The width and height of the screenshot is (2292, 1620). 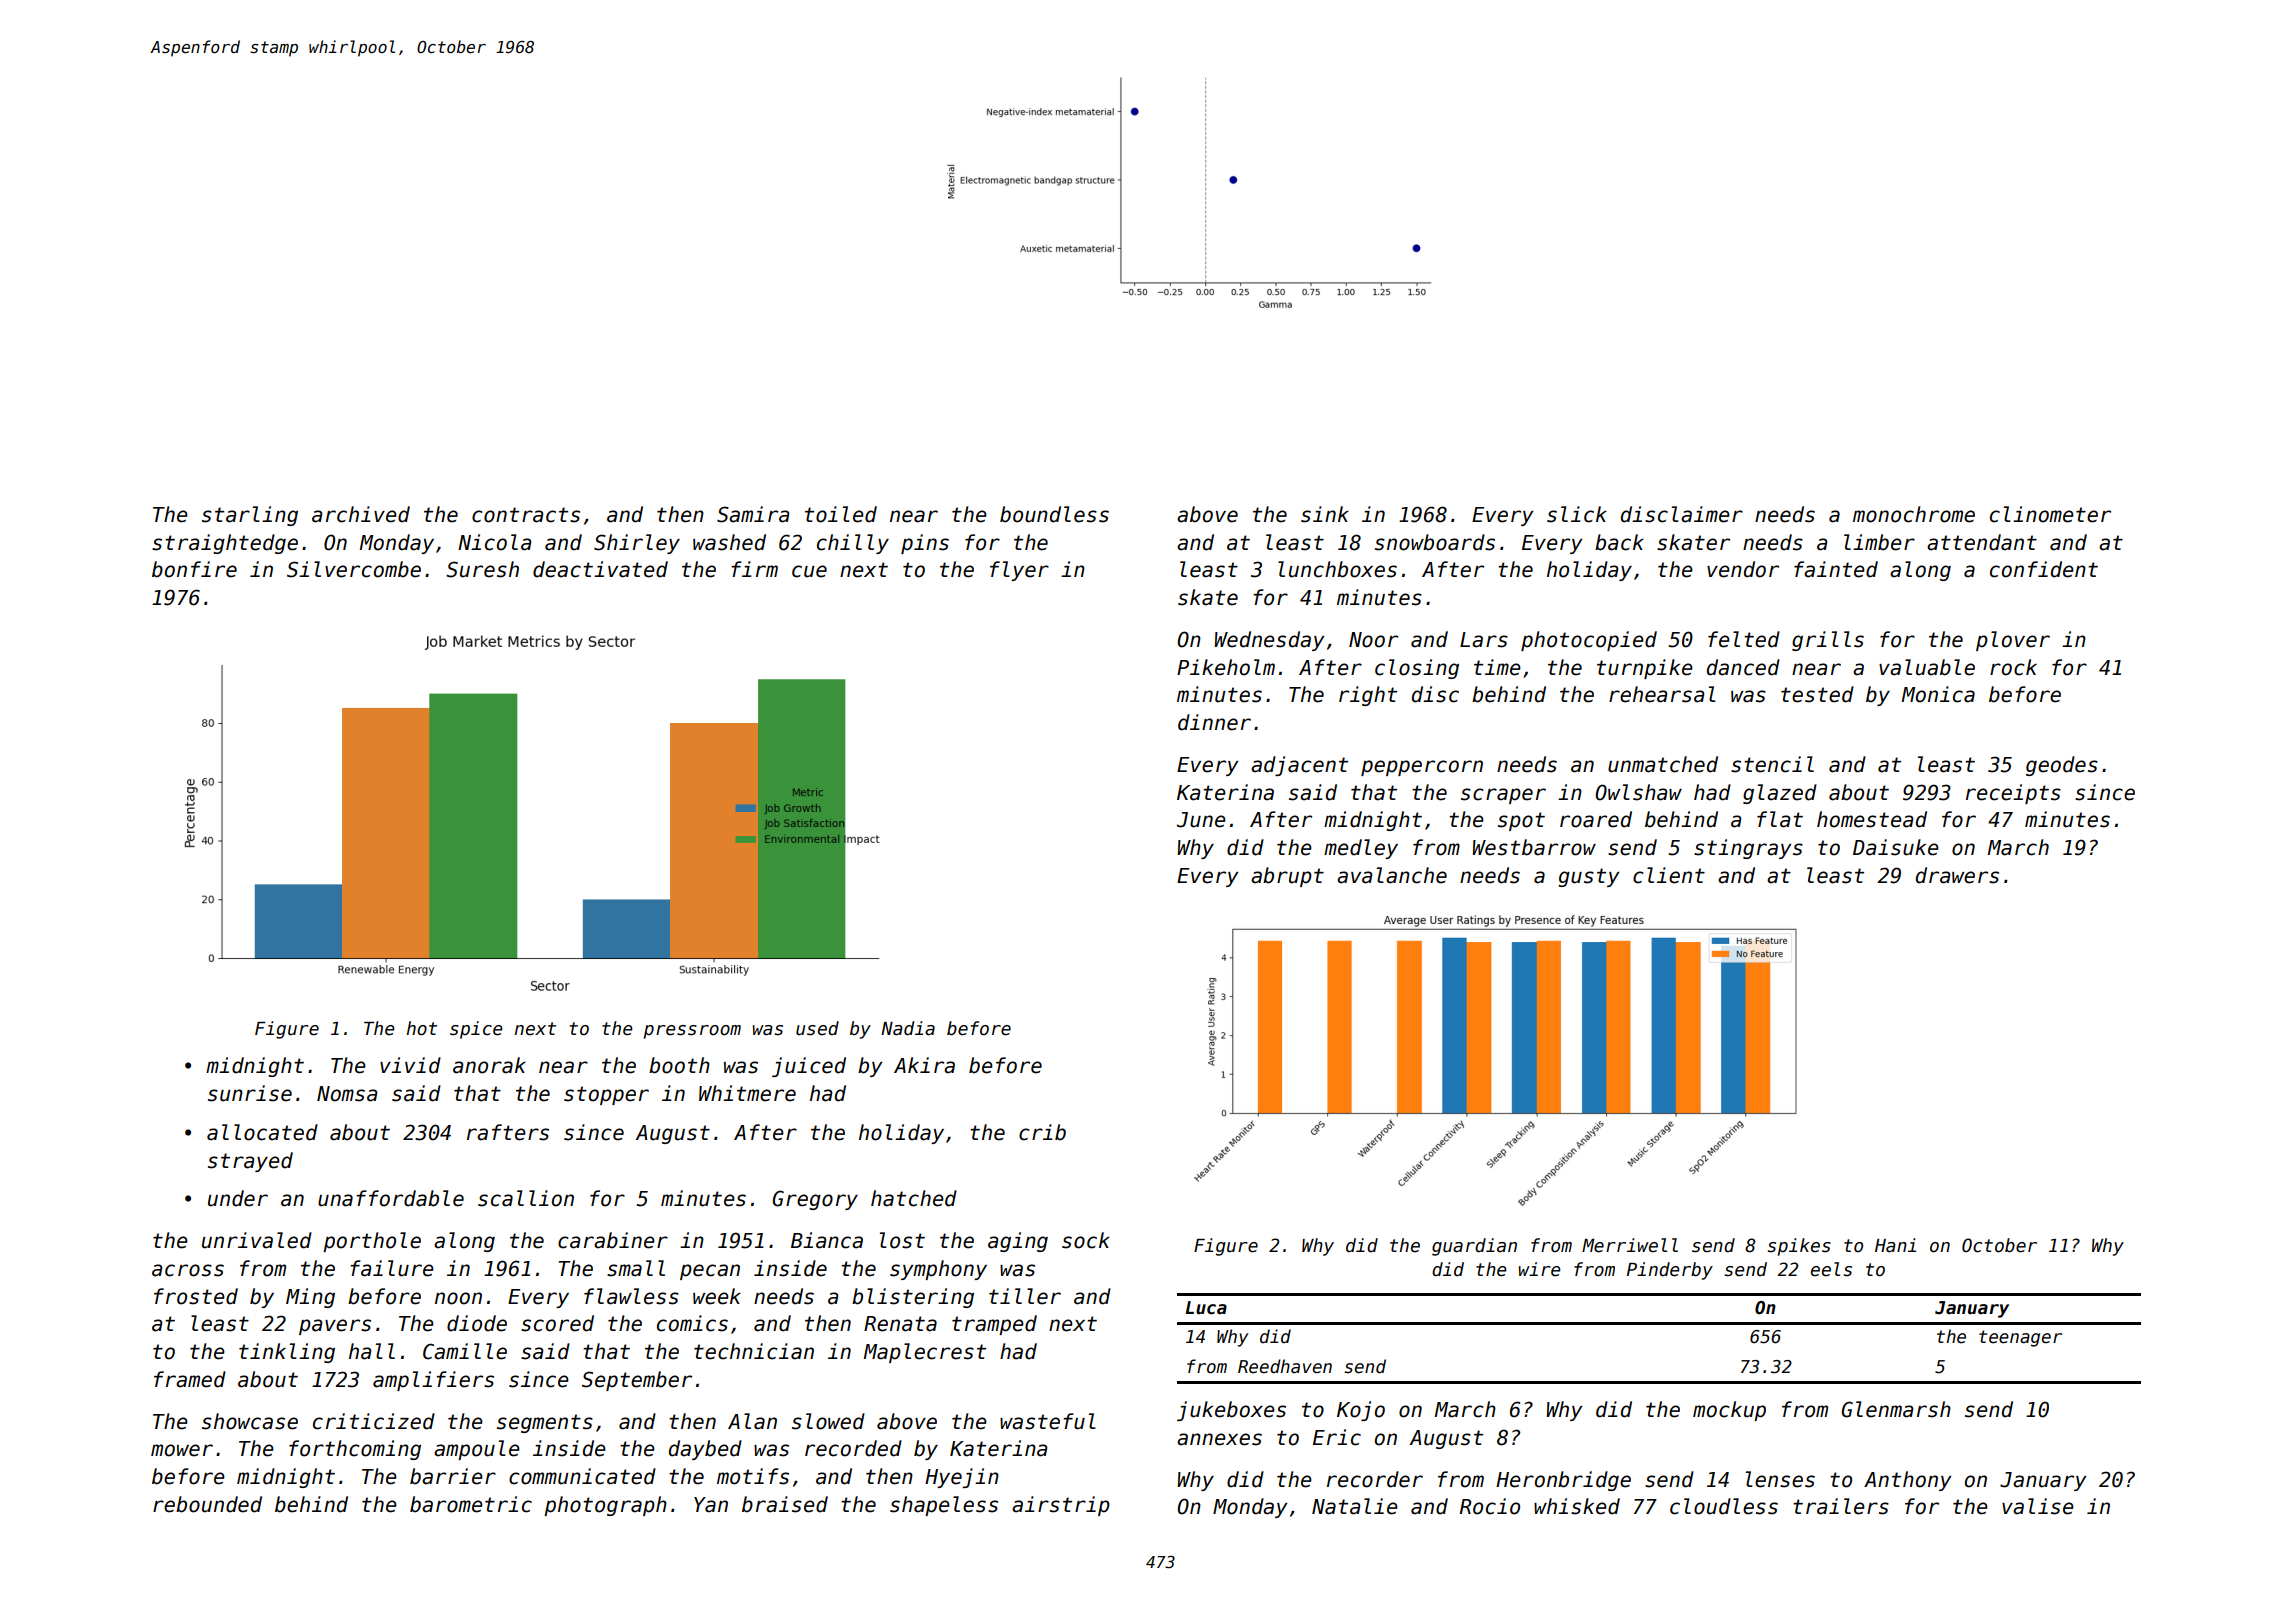 What do you see at coordinates (582, 1476) in the screenshot?
I see `communicated` at bounding box center [582, 1476].
